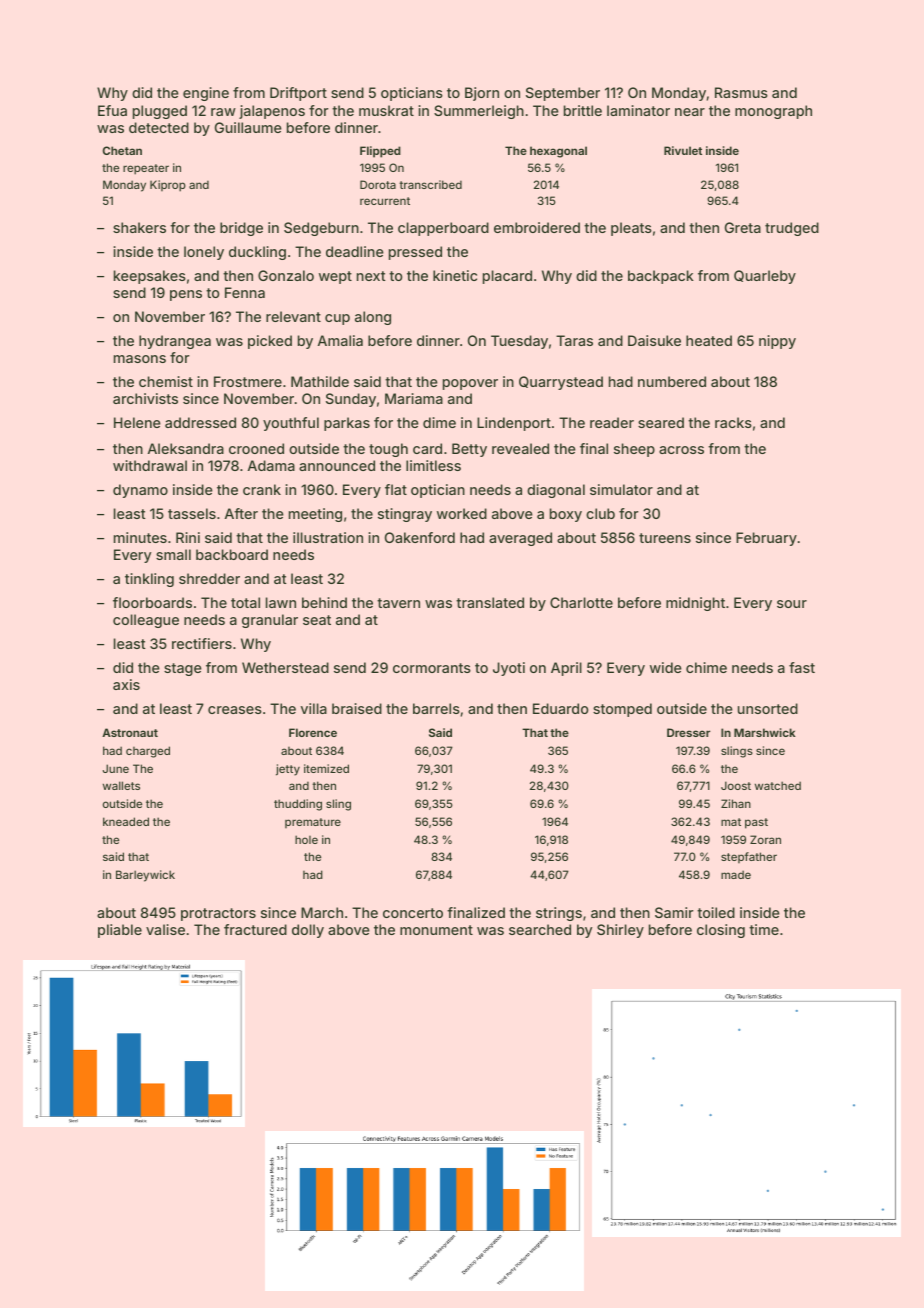  Describe the element at coordinates (149, 580) in the page. I see `tinkling` at that location.
